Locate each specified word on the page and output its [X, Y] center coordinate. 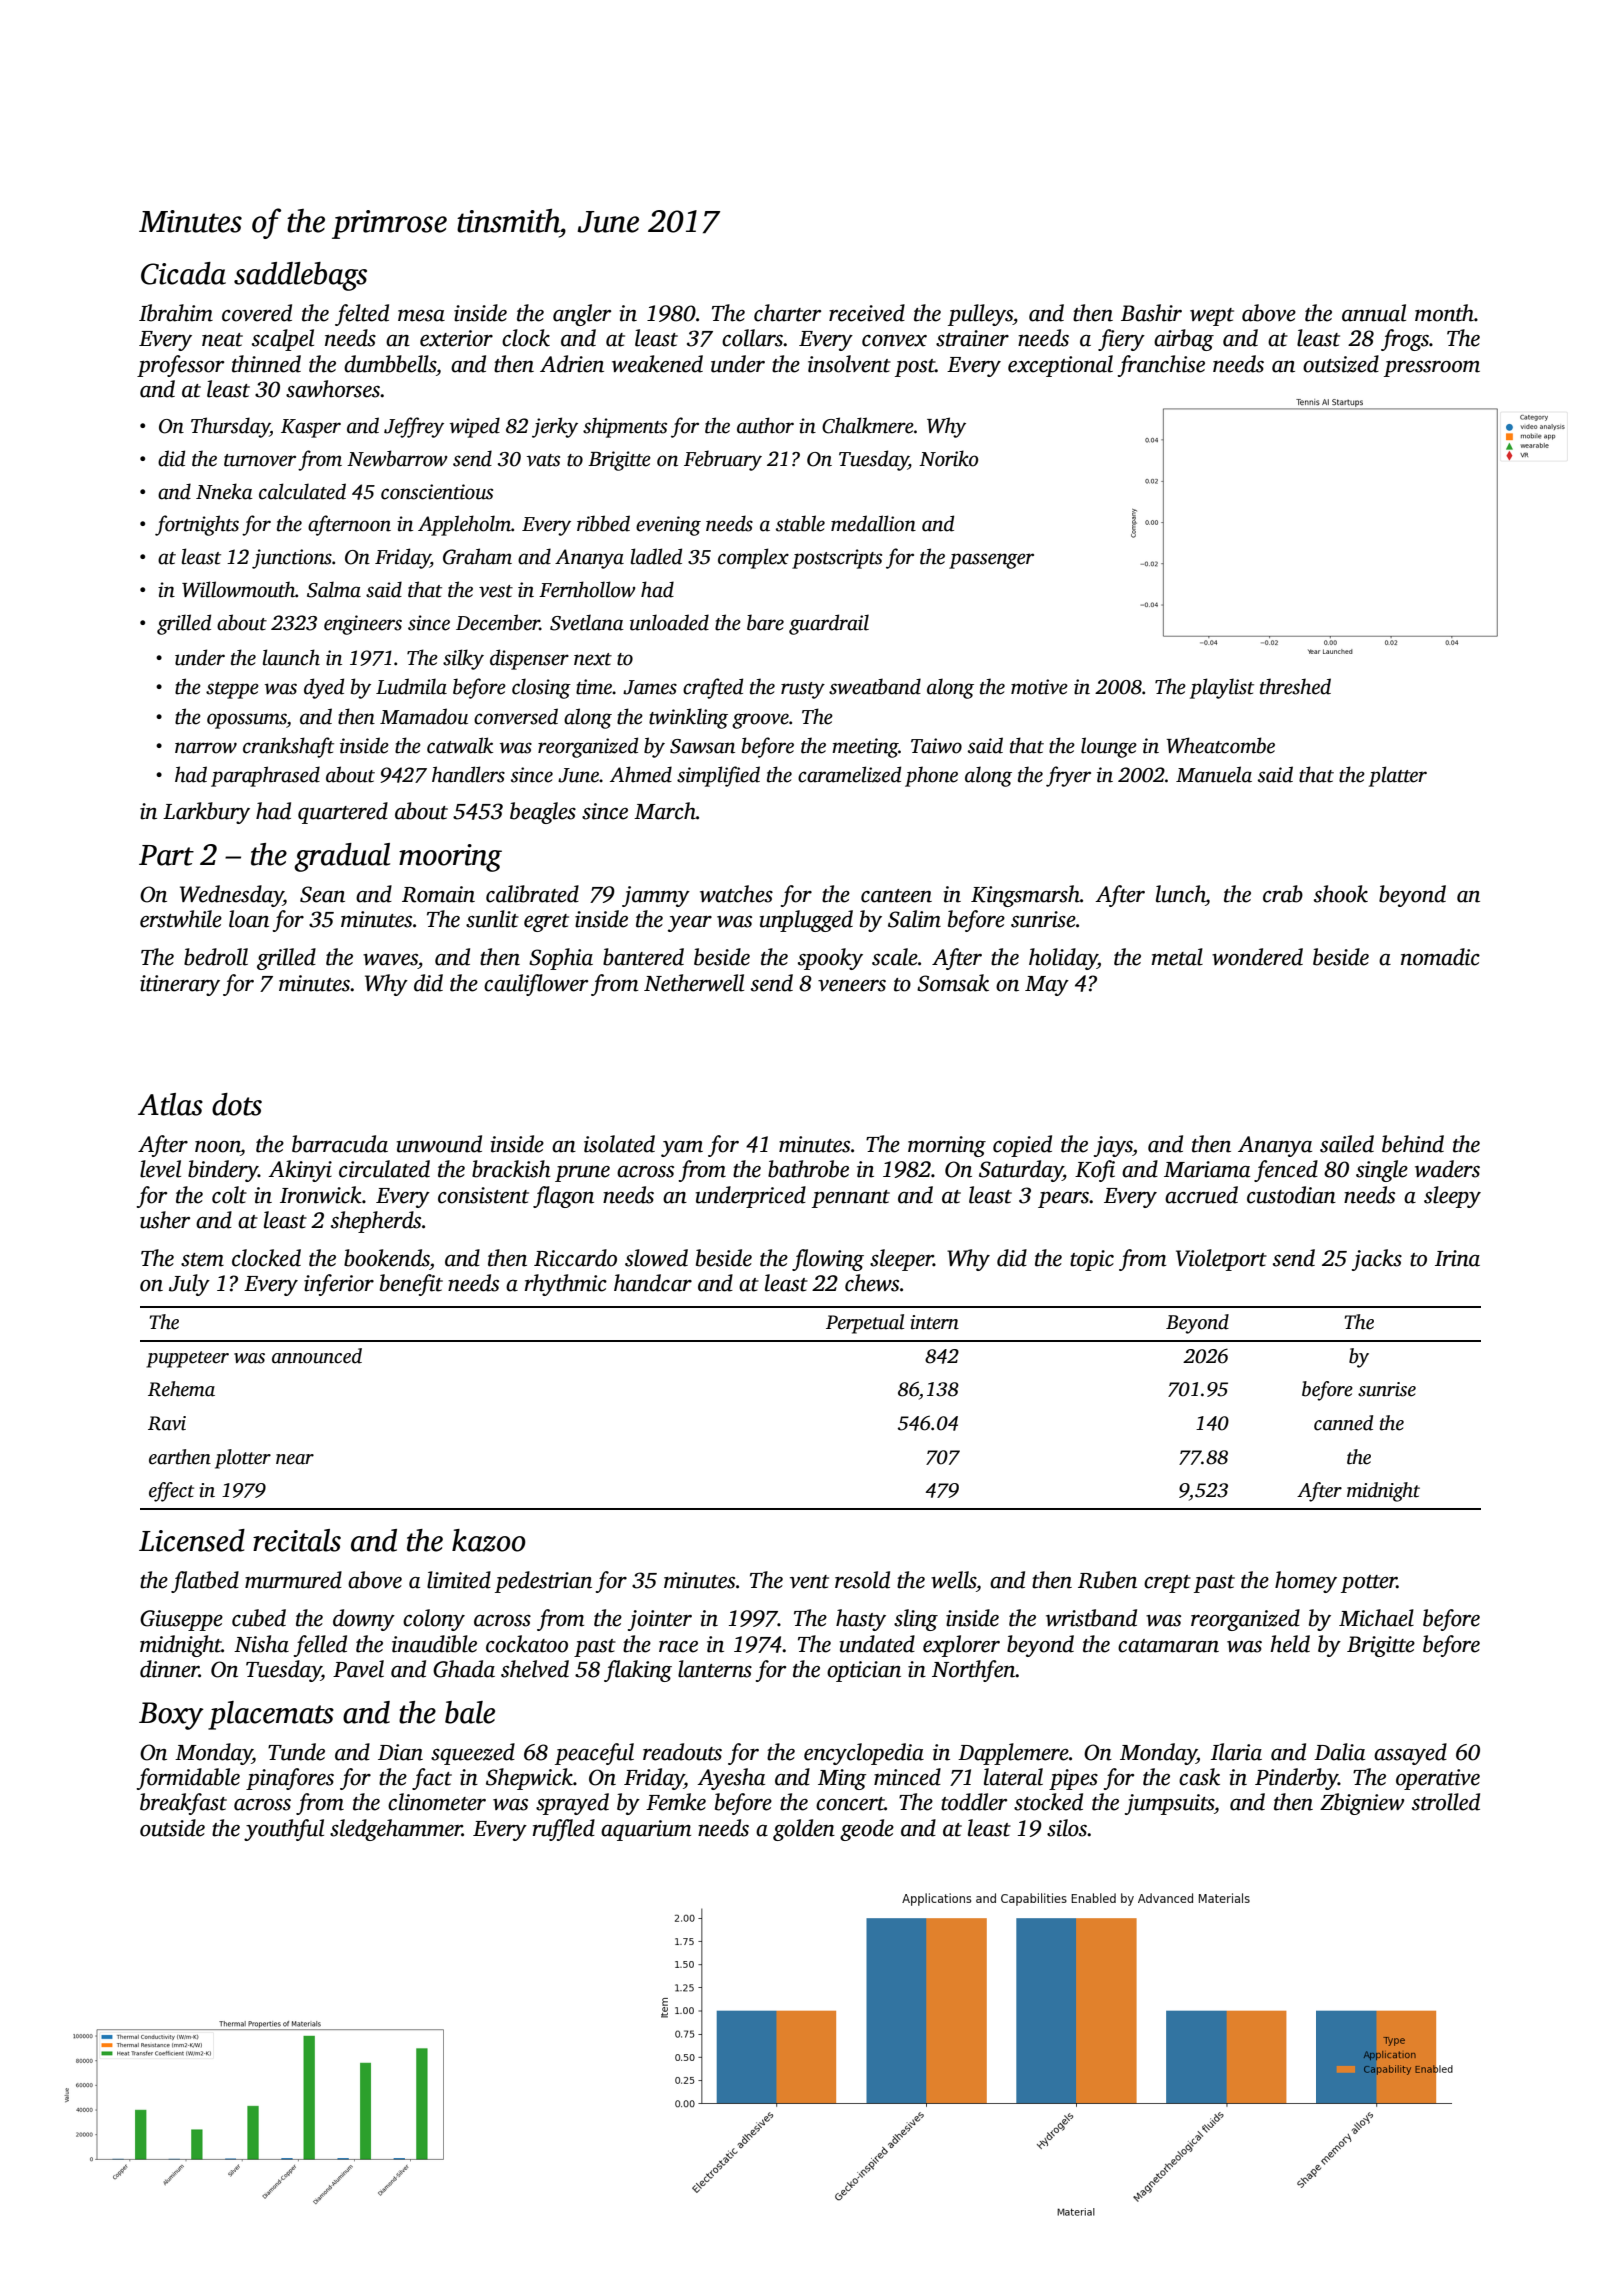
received [867, 313]
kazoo [489, 1540]
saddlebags [300, 276]
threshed [1295, 686]
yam [682, 1149]
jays [1113, 1146]
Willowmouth [238, 589]
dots [237, 1104]
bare [765, 622]
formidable [188, 1779]
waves [390, 960]
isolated [619, 1144]
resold [862, 1580]
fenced [1286, 1171]
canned [1343, 1423]
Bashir [1151, 313]
